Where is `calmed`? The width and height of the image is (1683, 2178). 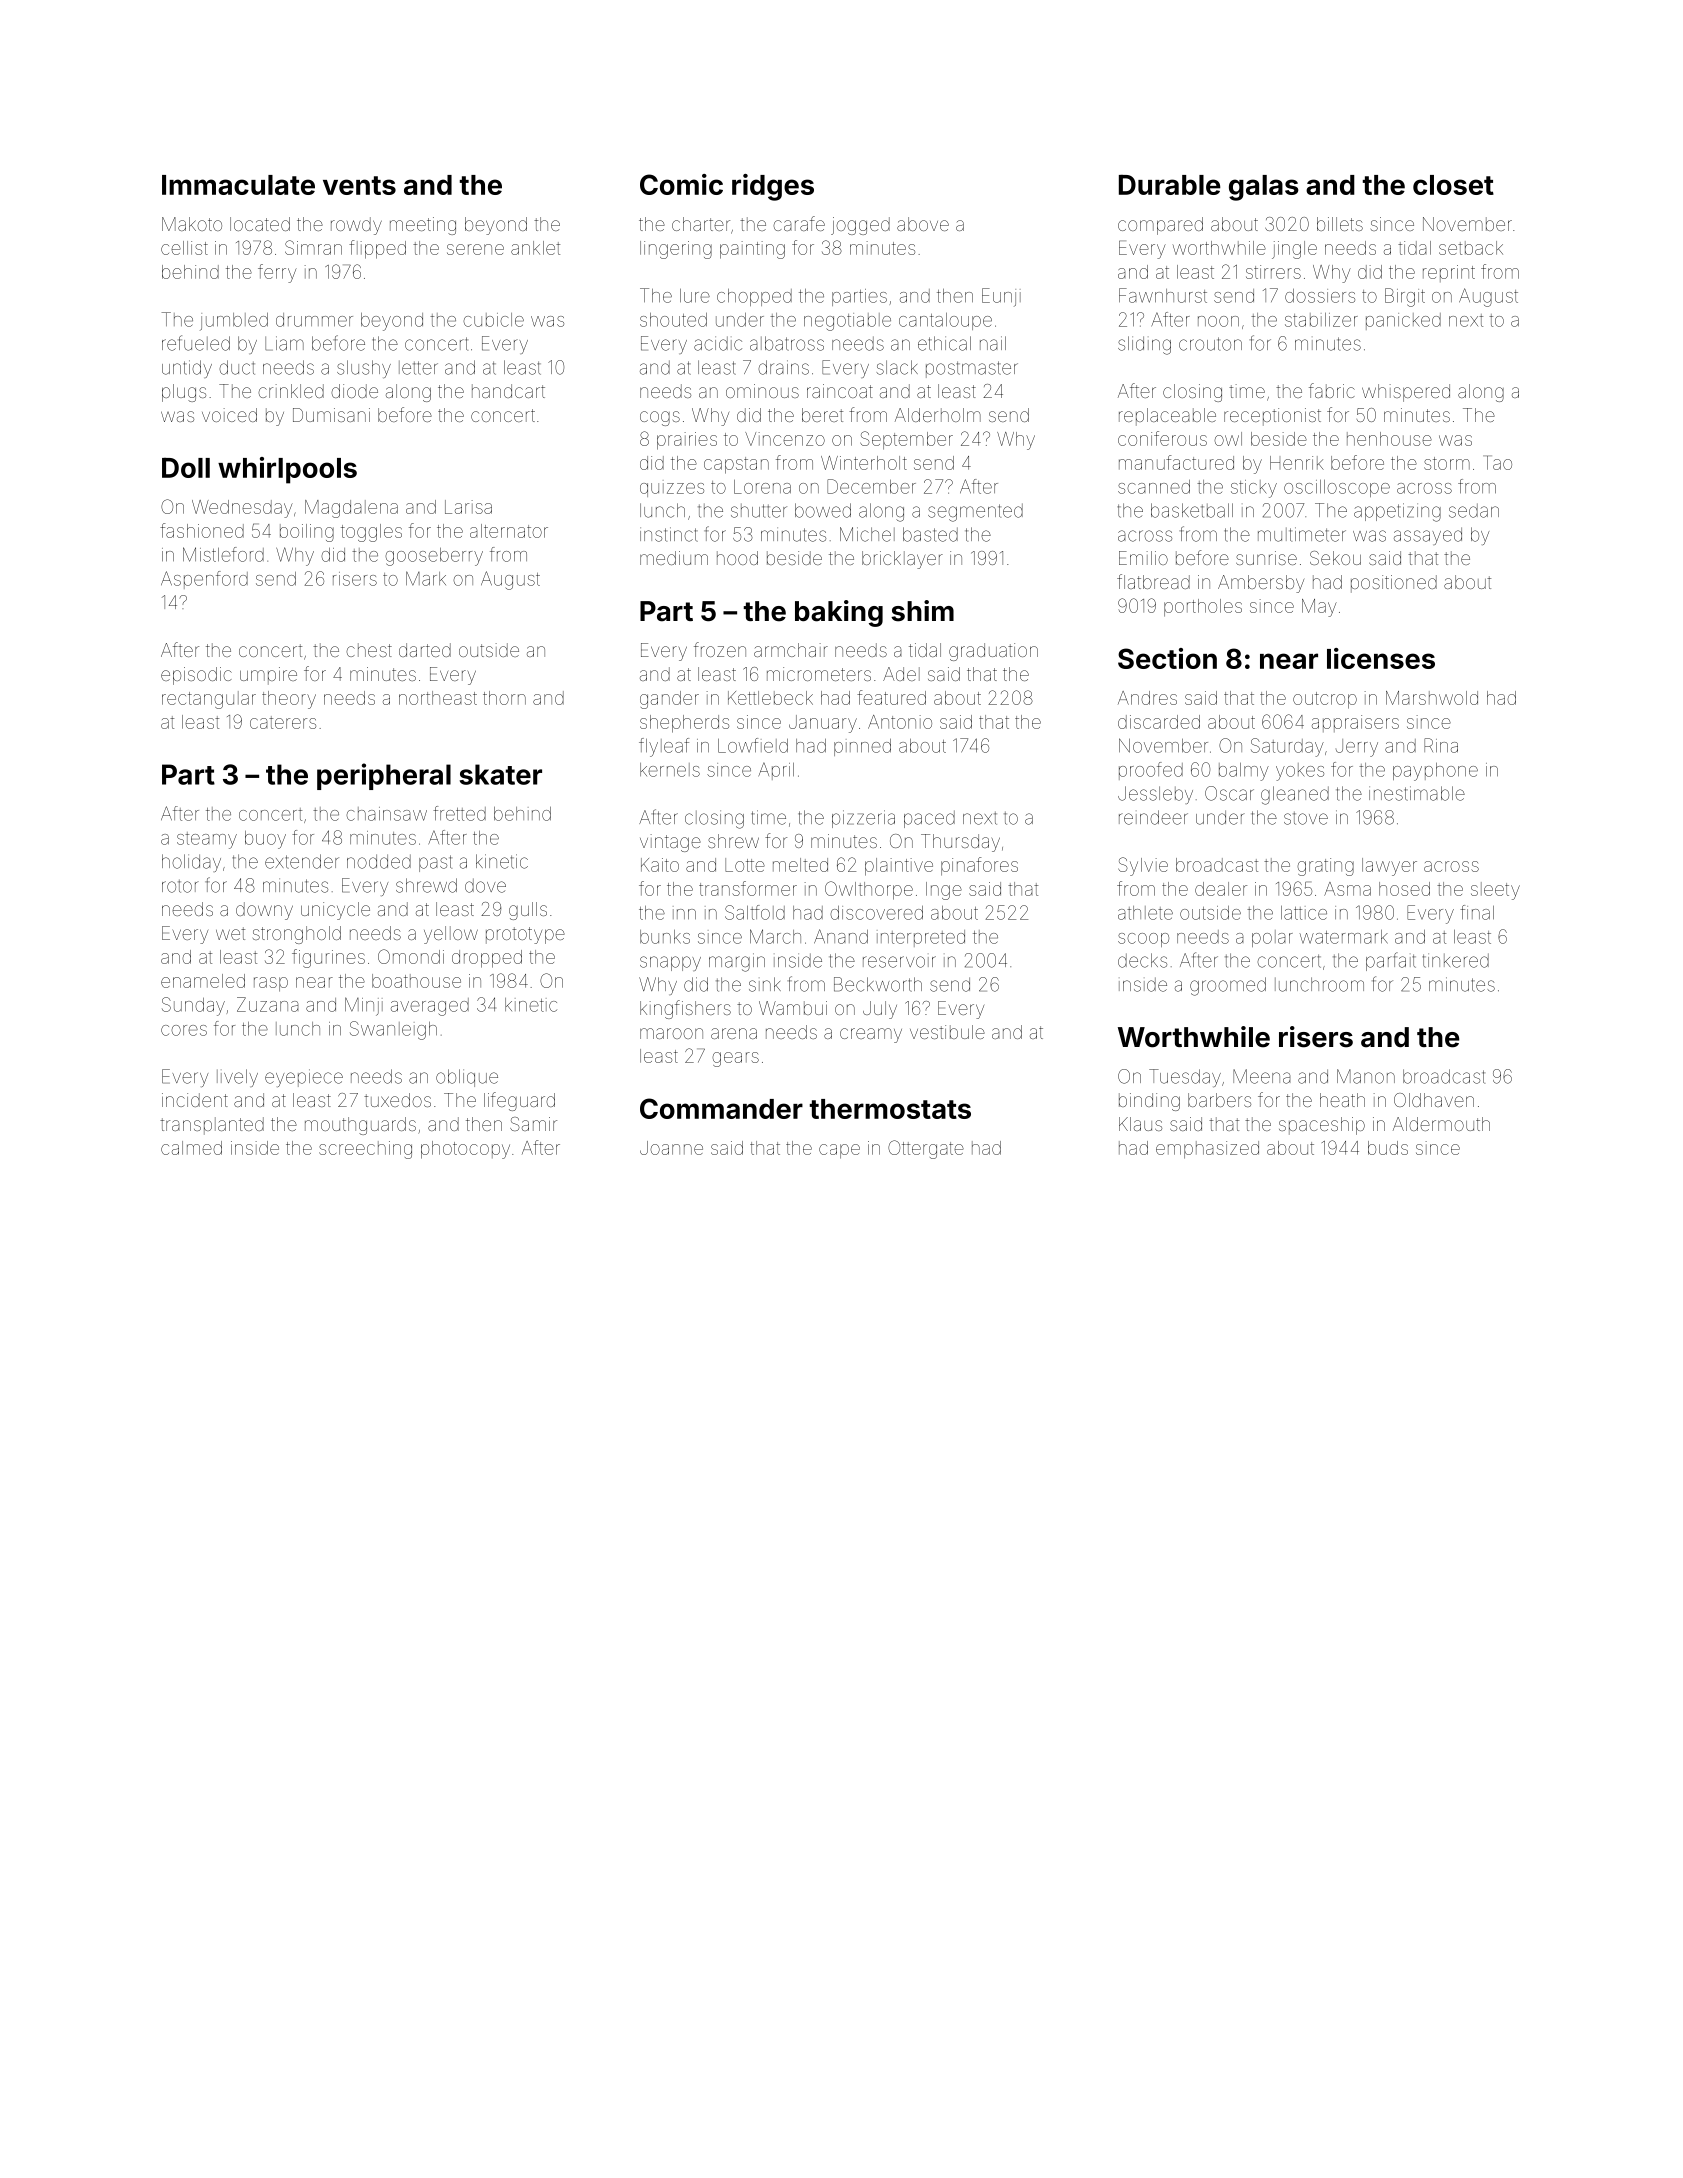
calmed is located at coordinates (191, 1148).
